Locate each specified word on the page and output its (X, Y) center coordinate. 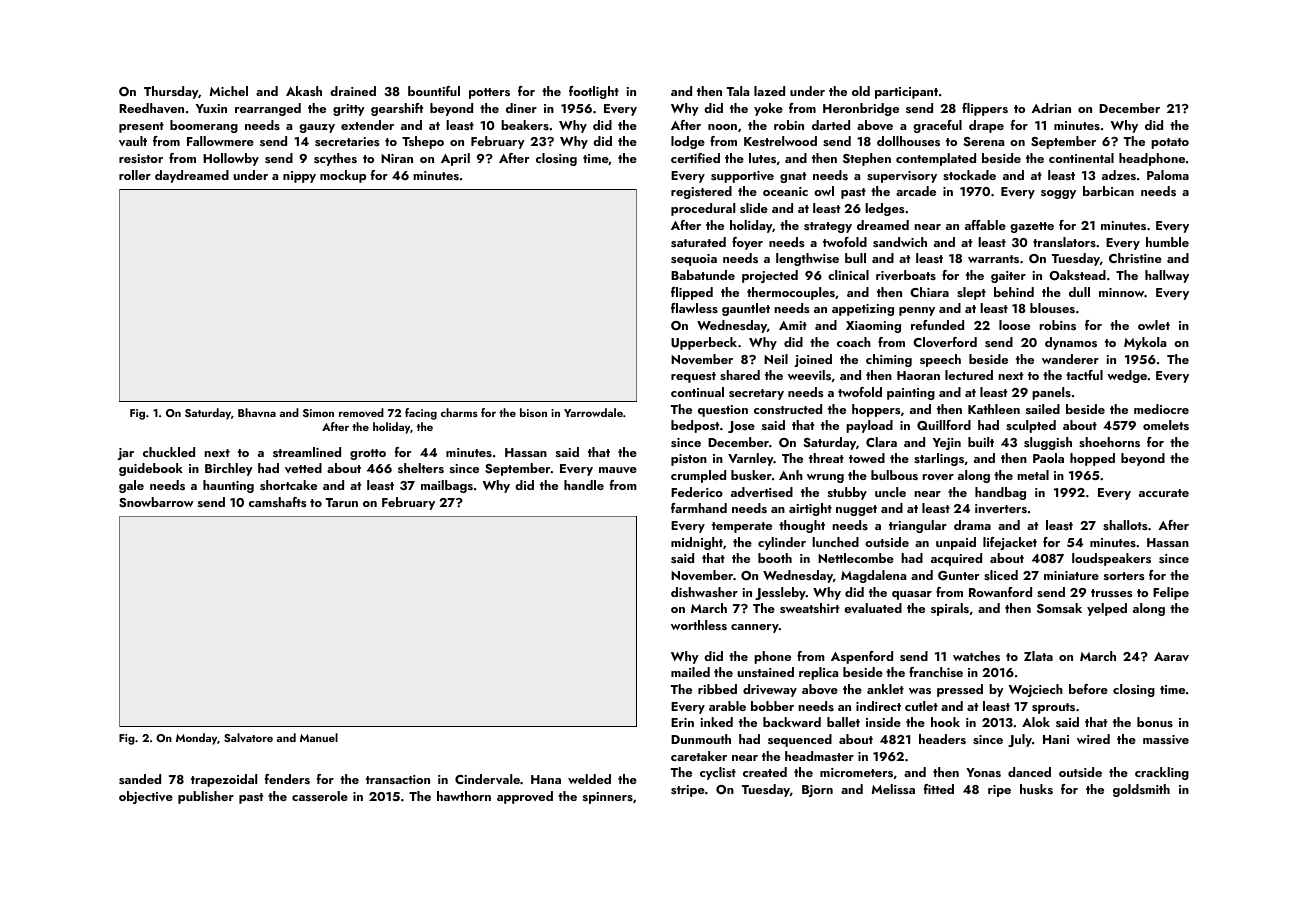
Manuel (319, 737)
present (141, 127)
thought (802, 526)
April (455, 159)
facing (421, 414)
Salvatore (248, 737)
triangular (918, 526)
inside (883, 722)
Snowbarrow (156, 502)
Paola (1048, 458)
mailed (690, 672)
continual (697, 392)
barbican (1108, 191)
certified (695, 158)
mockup (343, 176)
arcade (916, 191)
